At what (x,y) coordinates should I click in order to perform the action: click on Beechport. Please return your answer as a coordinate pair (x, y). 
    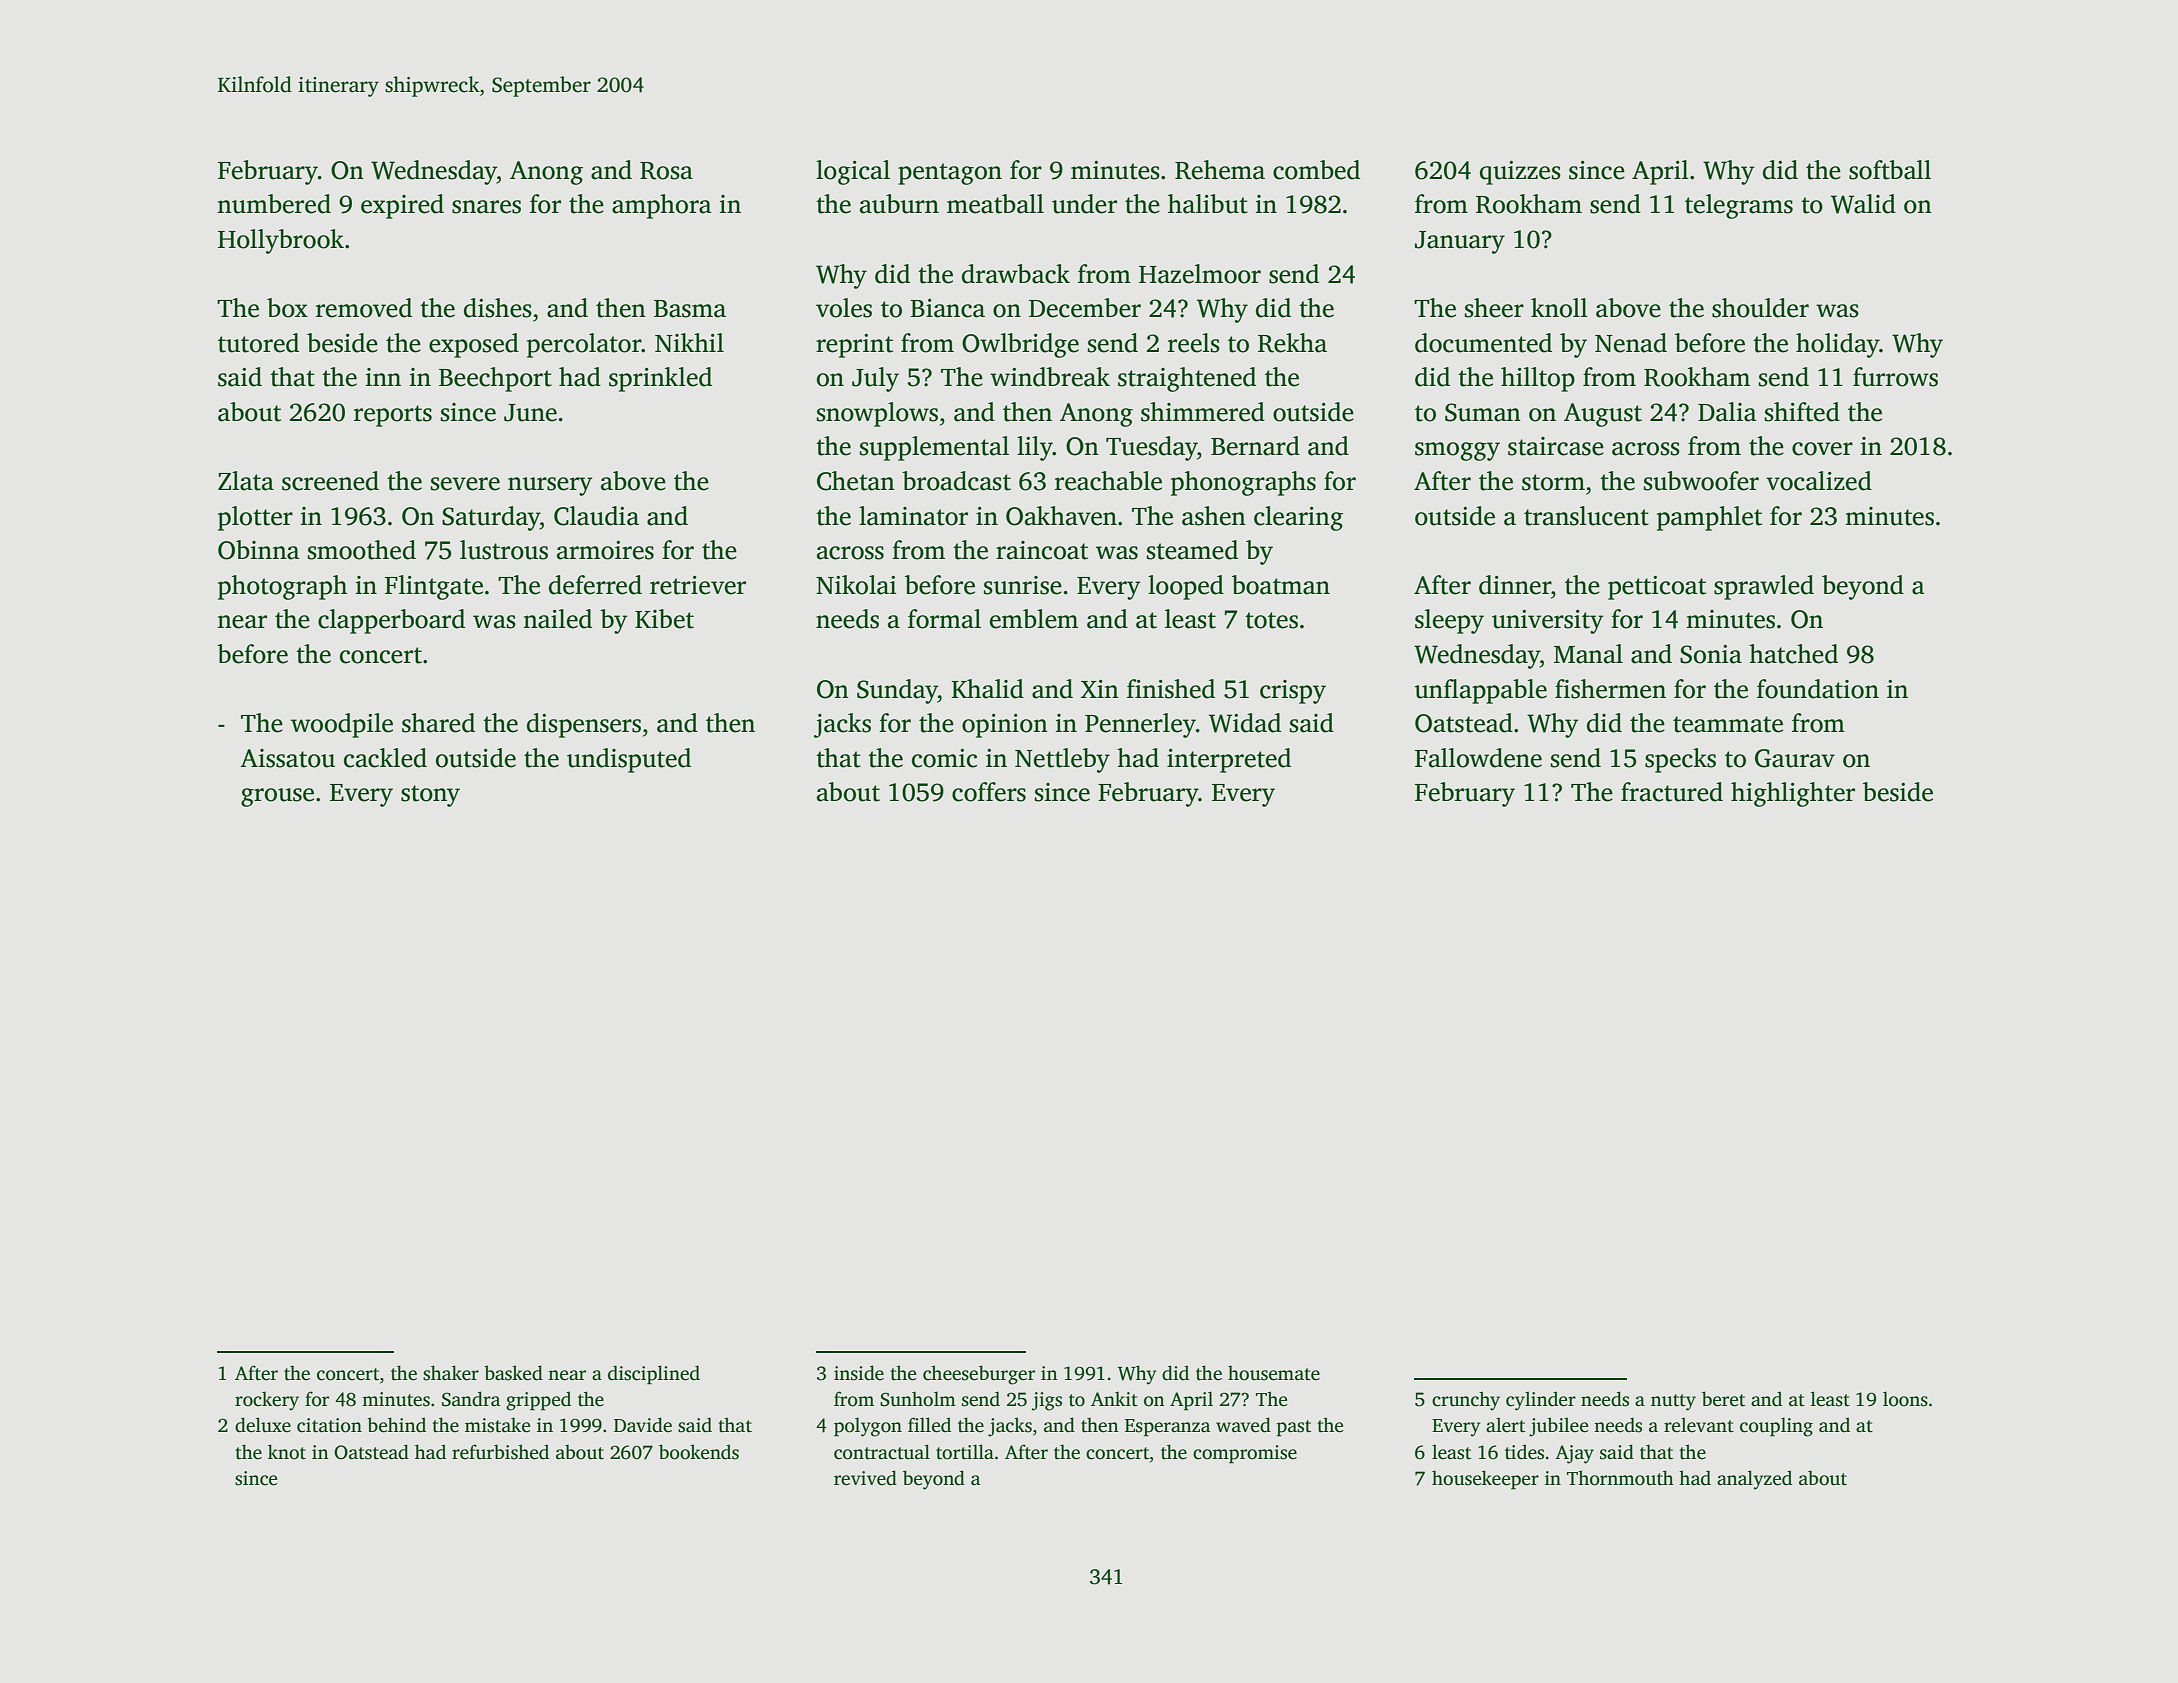
    Looking at the image, I should click on (495, 379).
